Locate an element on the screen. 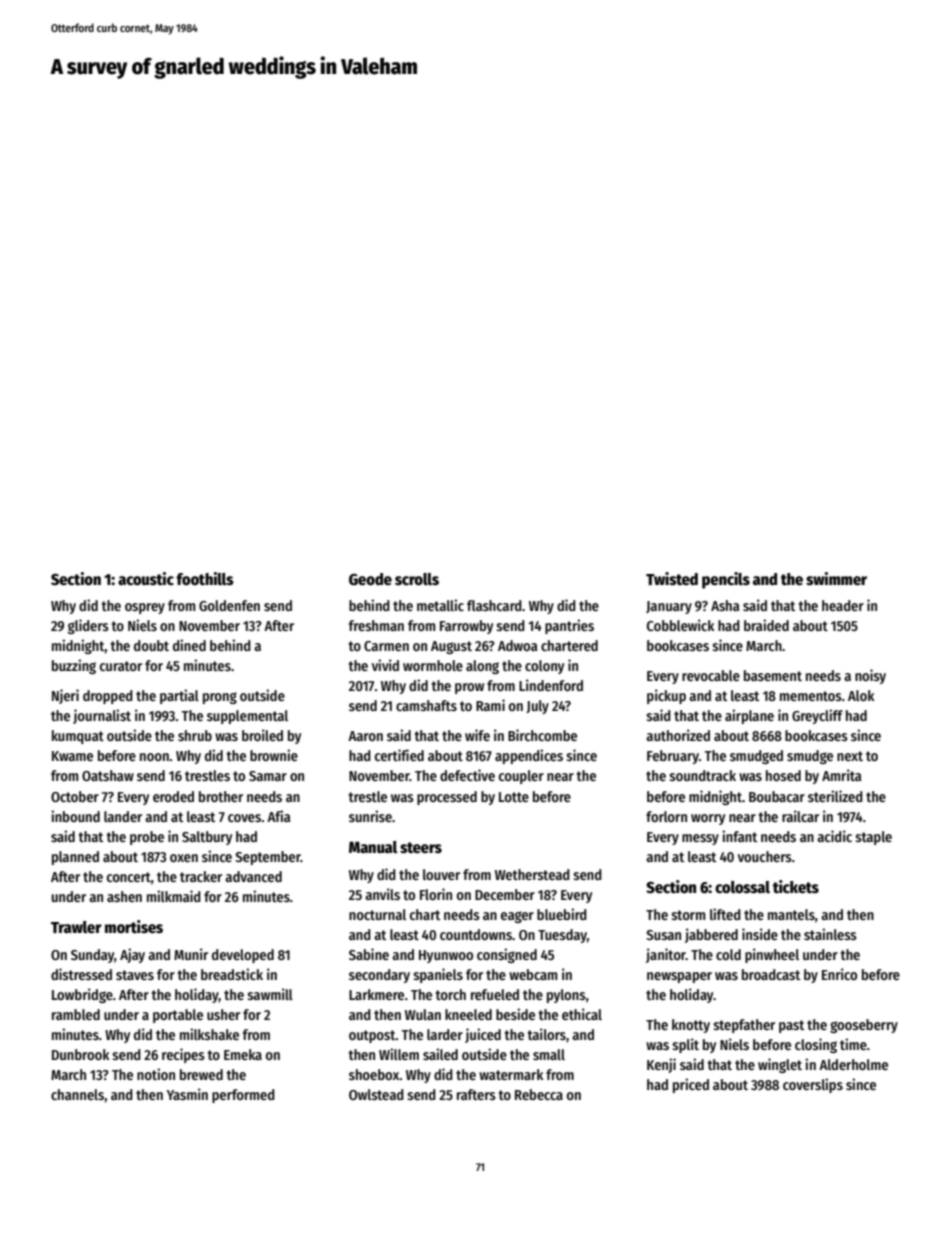 This screenshot has height=1233, width=952. Owlstead is located at coordinates (376, 1094).
